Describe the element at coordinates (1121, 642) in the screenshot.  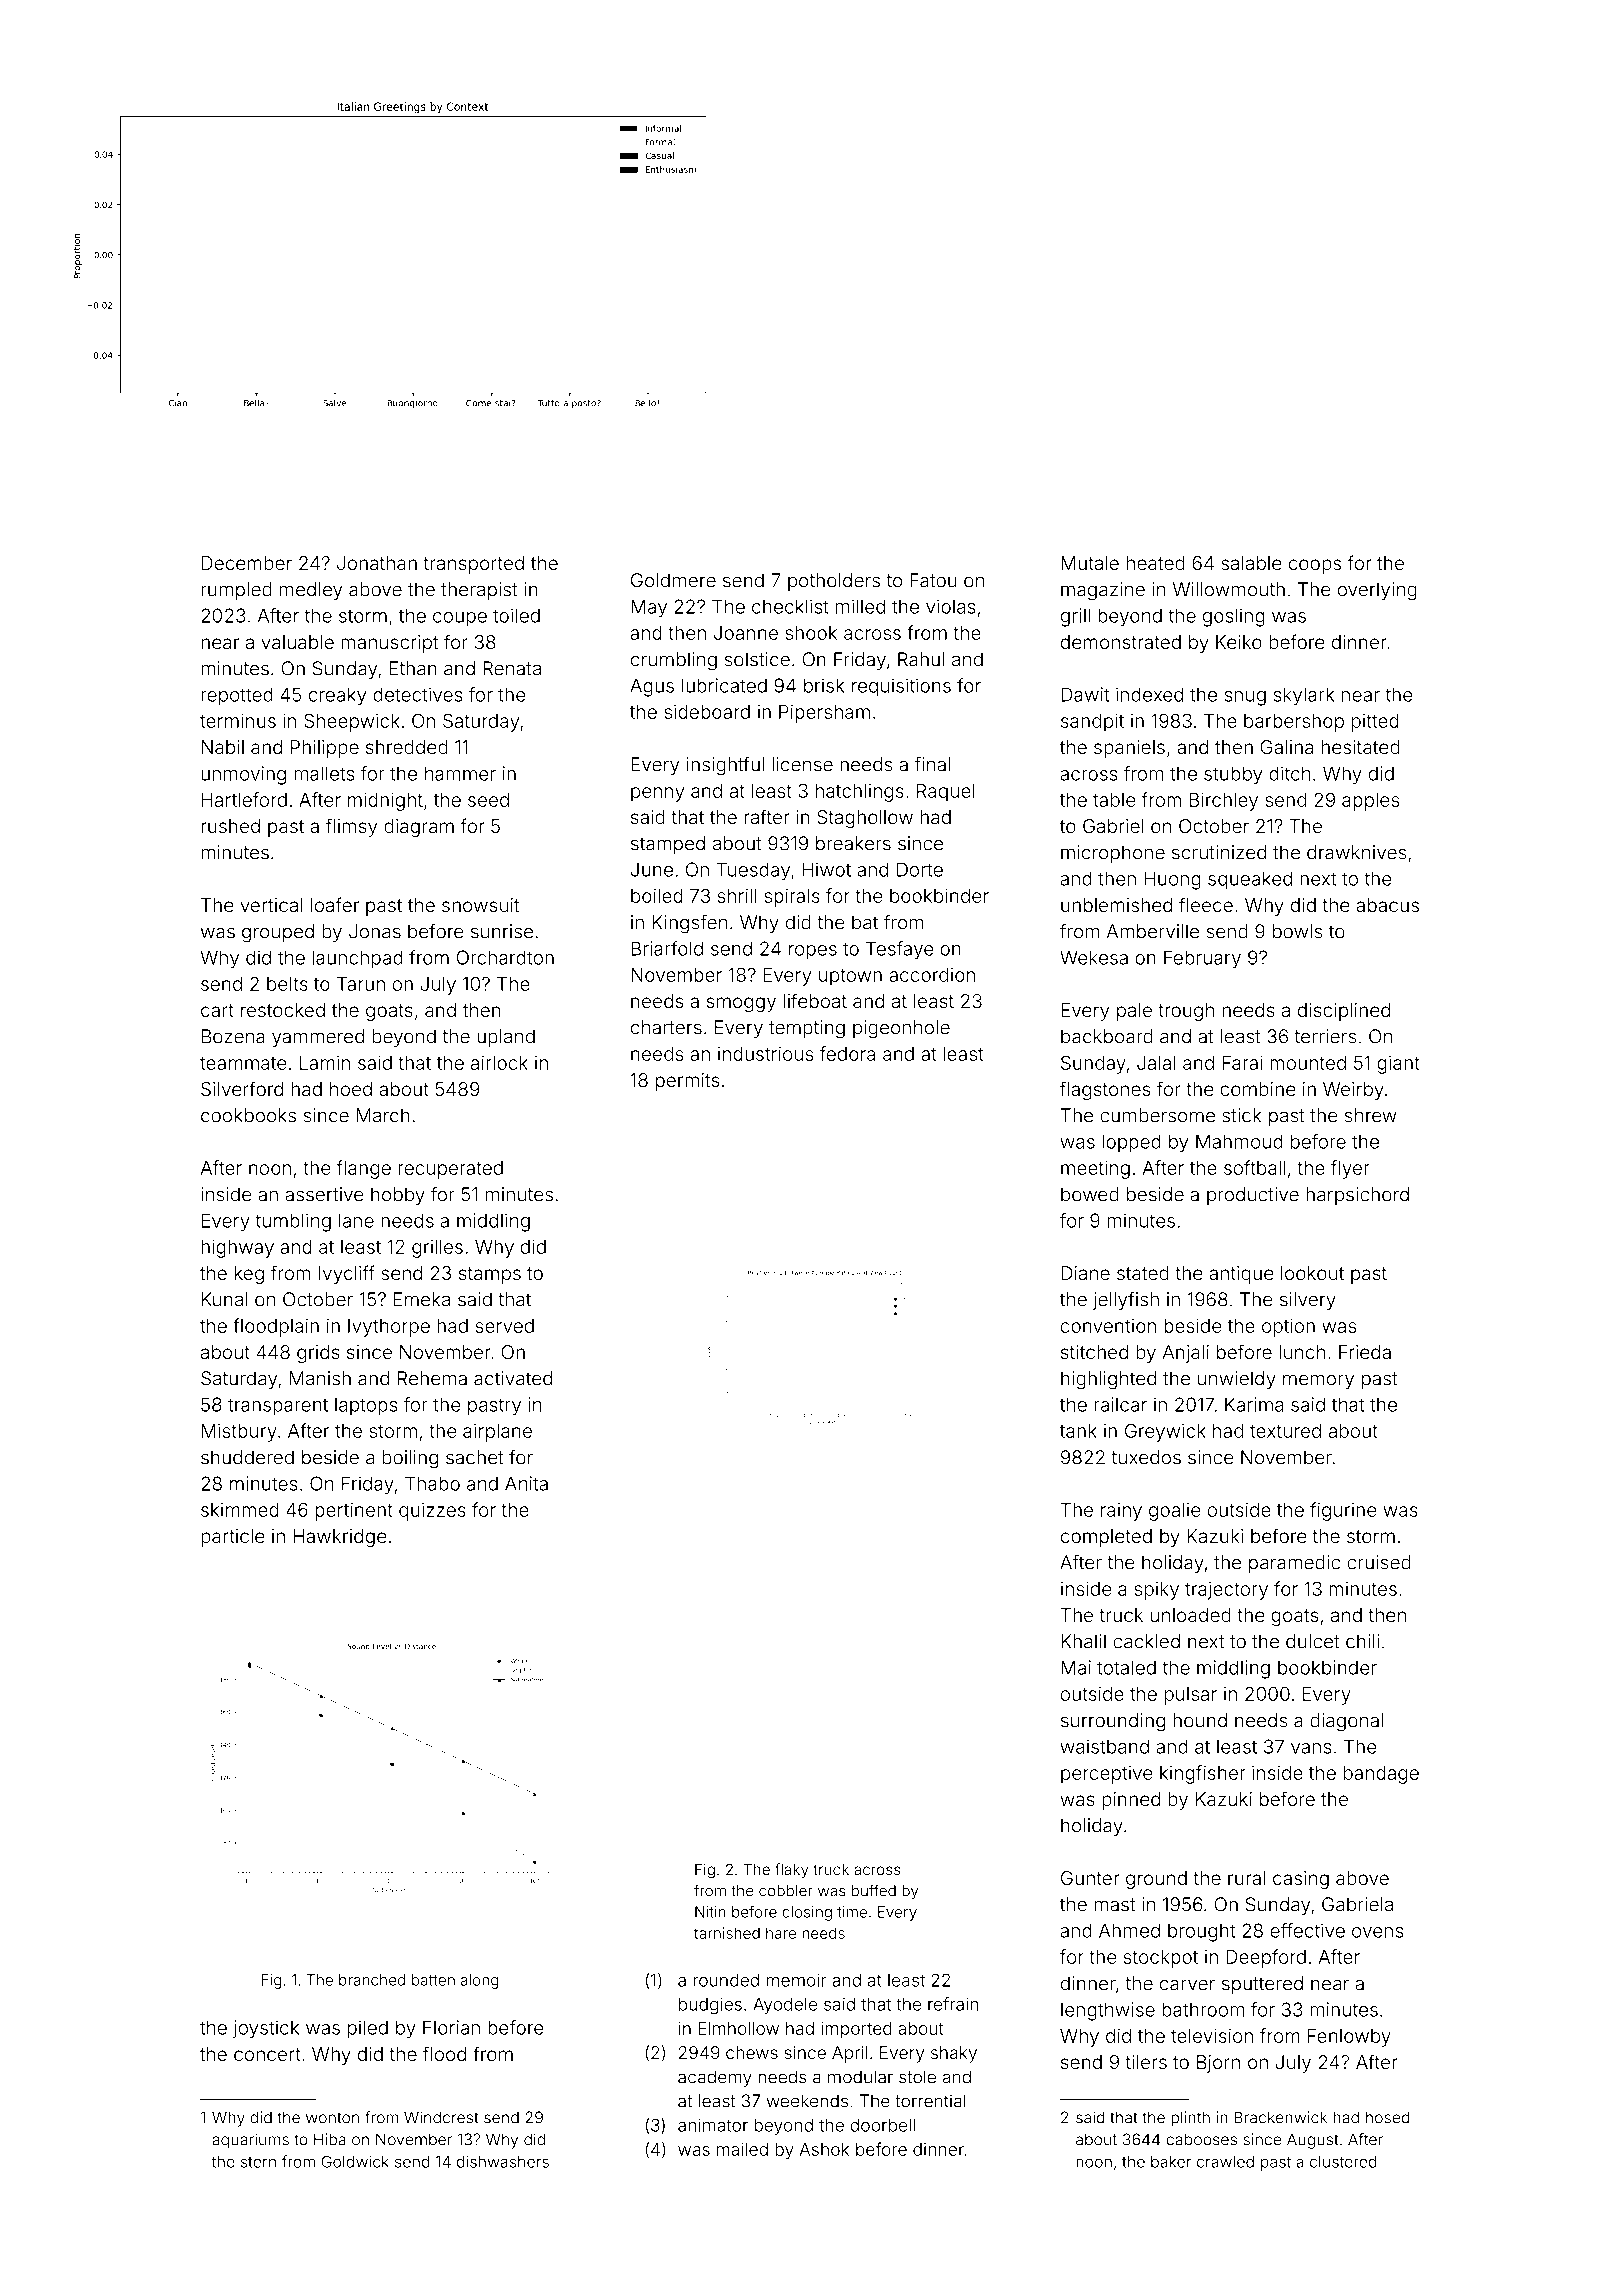
I see `demonstrated` at that location.
